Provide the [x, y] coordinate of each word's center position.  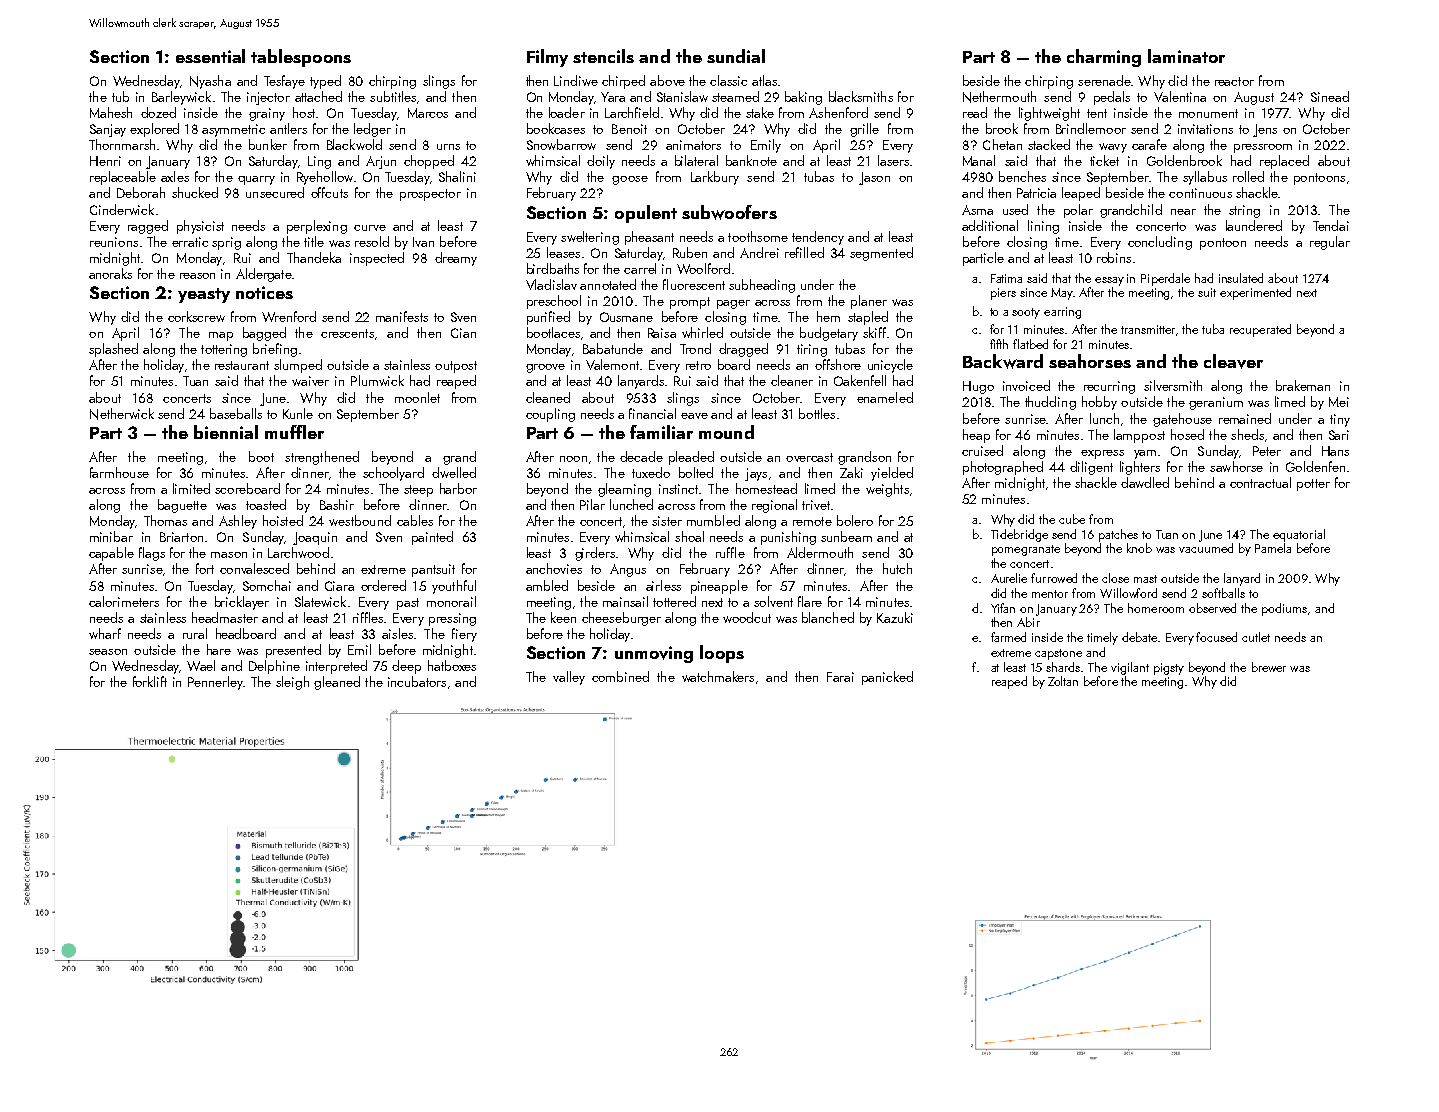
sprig [226, 243]
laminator [1186, 56]
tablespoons [301, 58]
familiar [661, 432]
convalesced [254, 568]
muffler [294, 432]
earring [1062, 313]
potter [1313, 485]
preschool [554, 302]
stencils [603, 56]
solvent [773, 601]
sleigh [292, 683]
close [1115, 578]
